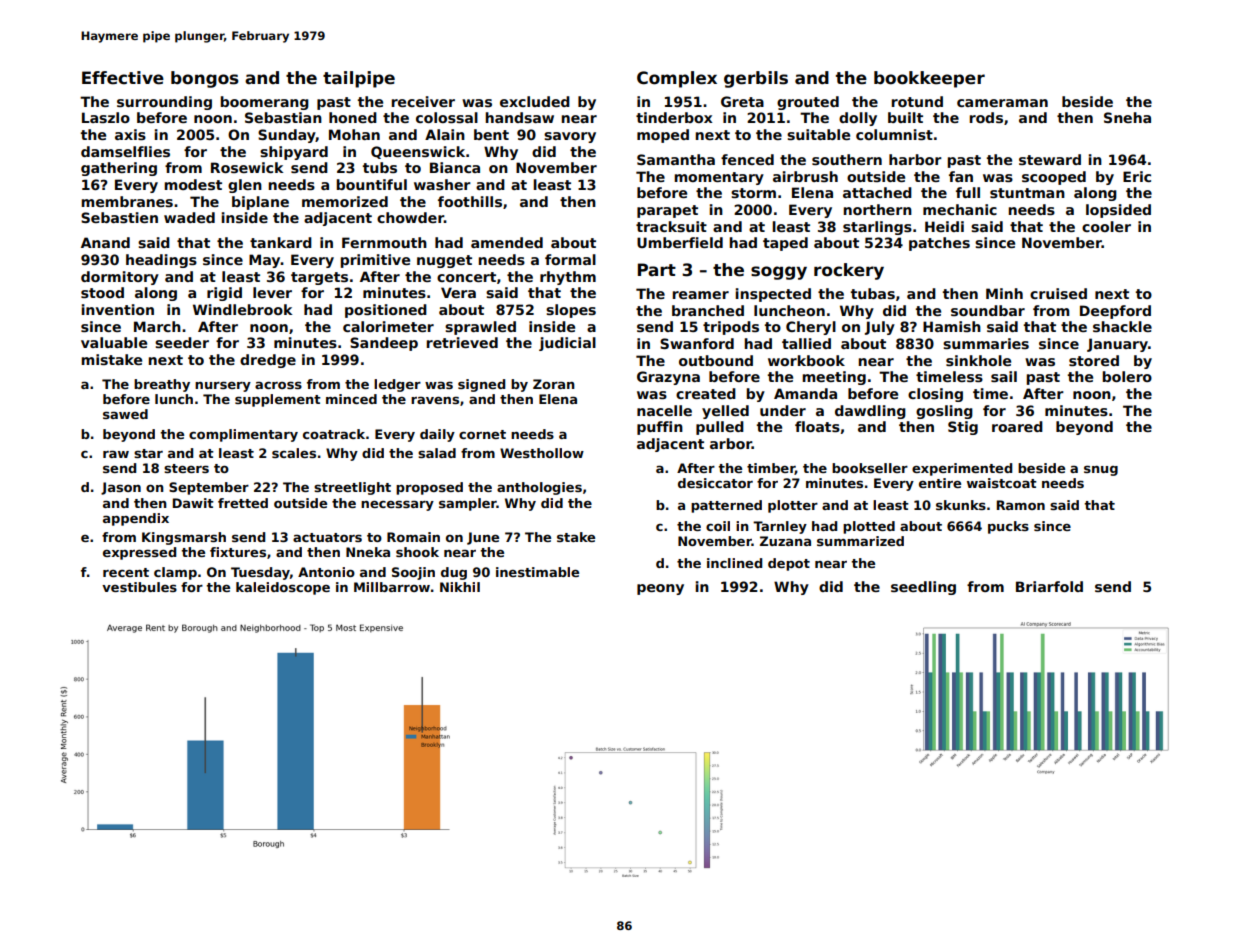 The height and width of the screenshot is (952, 1233). Describe the element at coordinates (392, 587) in the screenshot. I see `Millbarrow` at that location.
